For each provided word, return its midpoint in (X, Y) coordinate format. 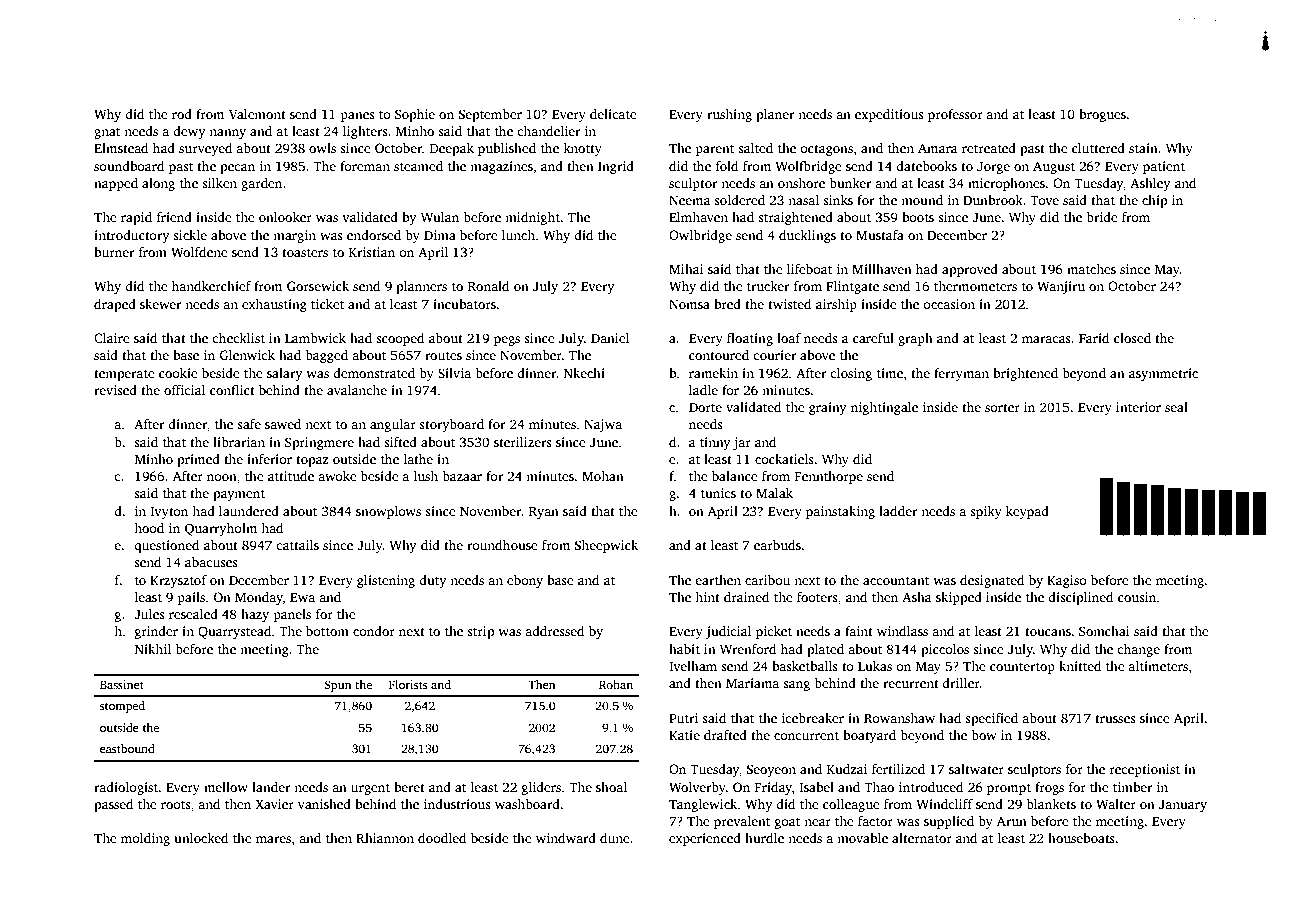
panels (292, 615)
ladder (898, 511)
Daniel (610, 338)
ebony (525, 581)
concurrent (806, 736)
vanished (324, 804)
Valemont (257, 114)
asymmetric (1163, 374)
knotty (582, 149)
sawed (283, 424)
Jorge (993, 168)
